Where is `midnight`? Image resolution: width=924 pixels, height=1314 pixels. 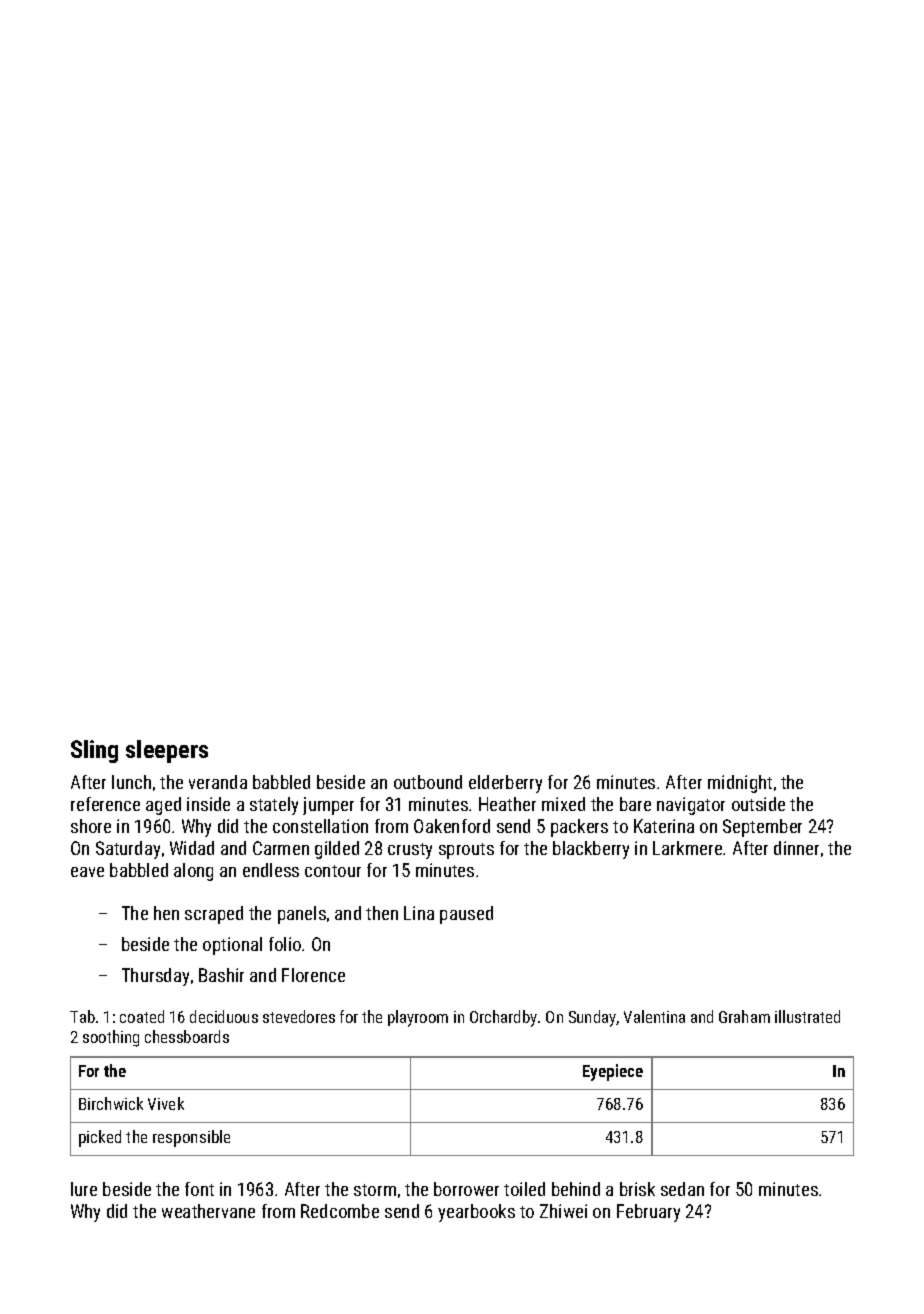 midnight is located at coordinates (740, 784).
